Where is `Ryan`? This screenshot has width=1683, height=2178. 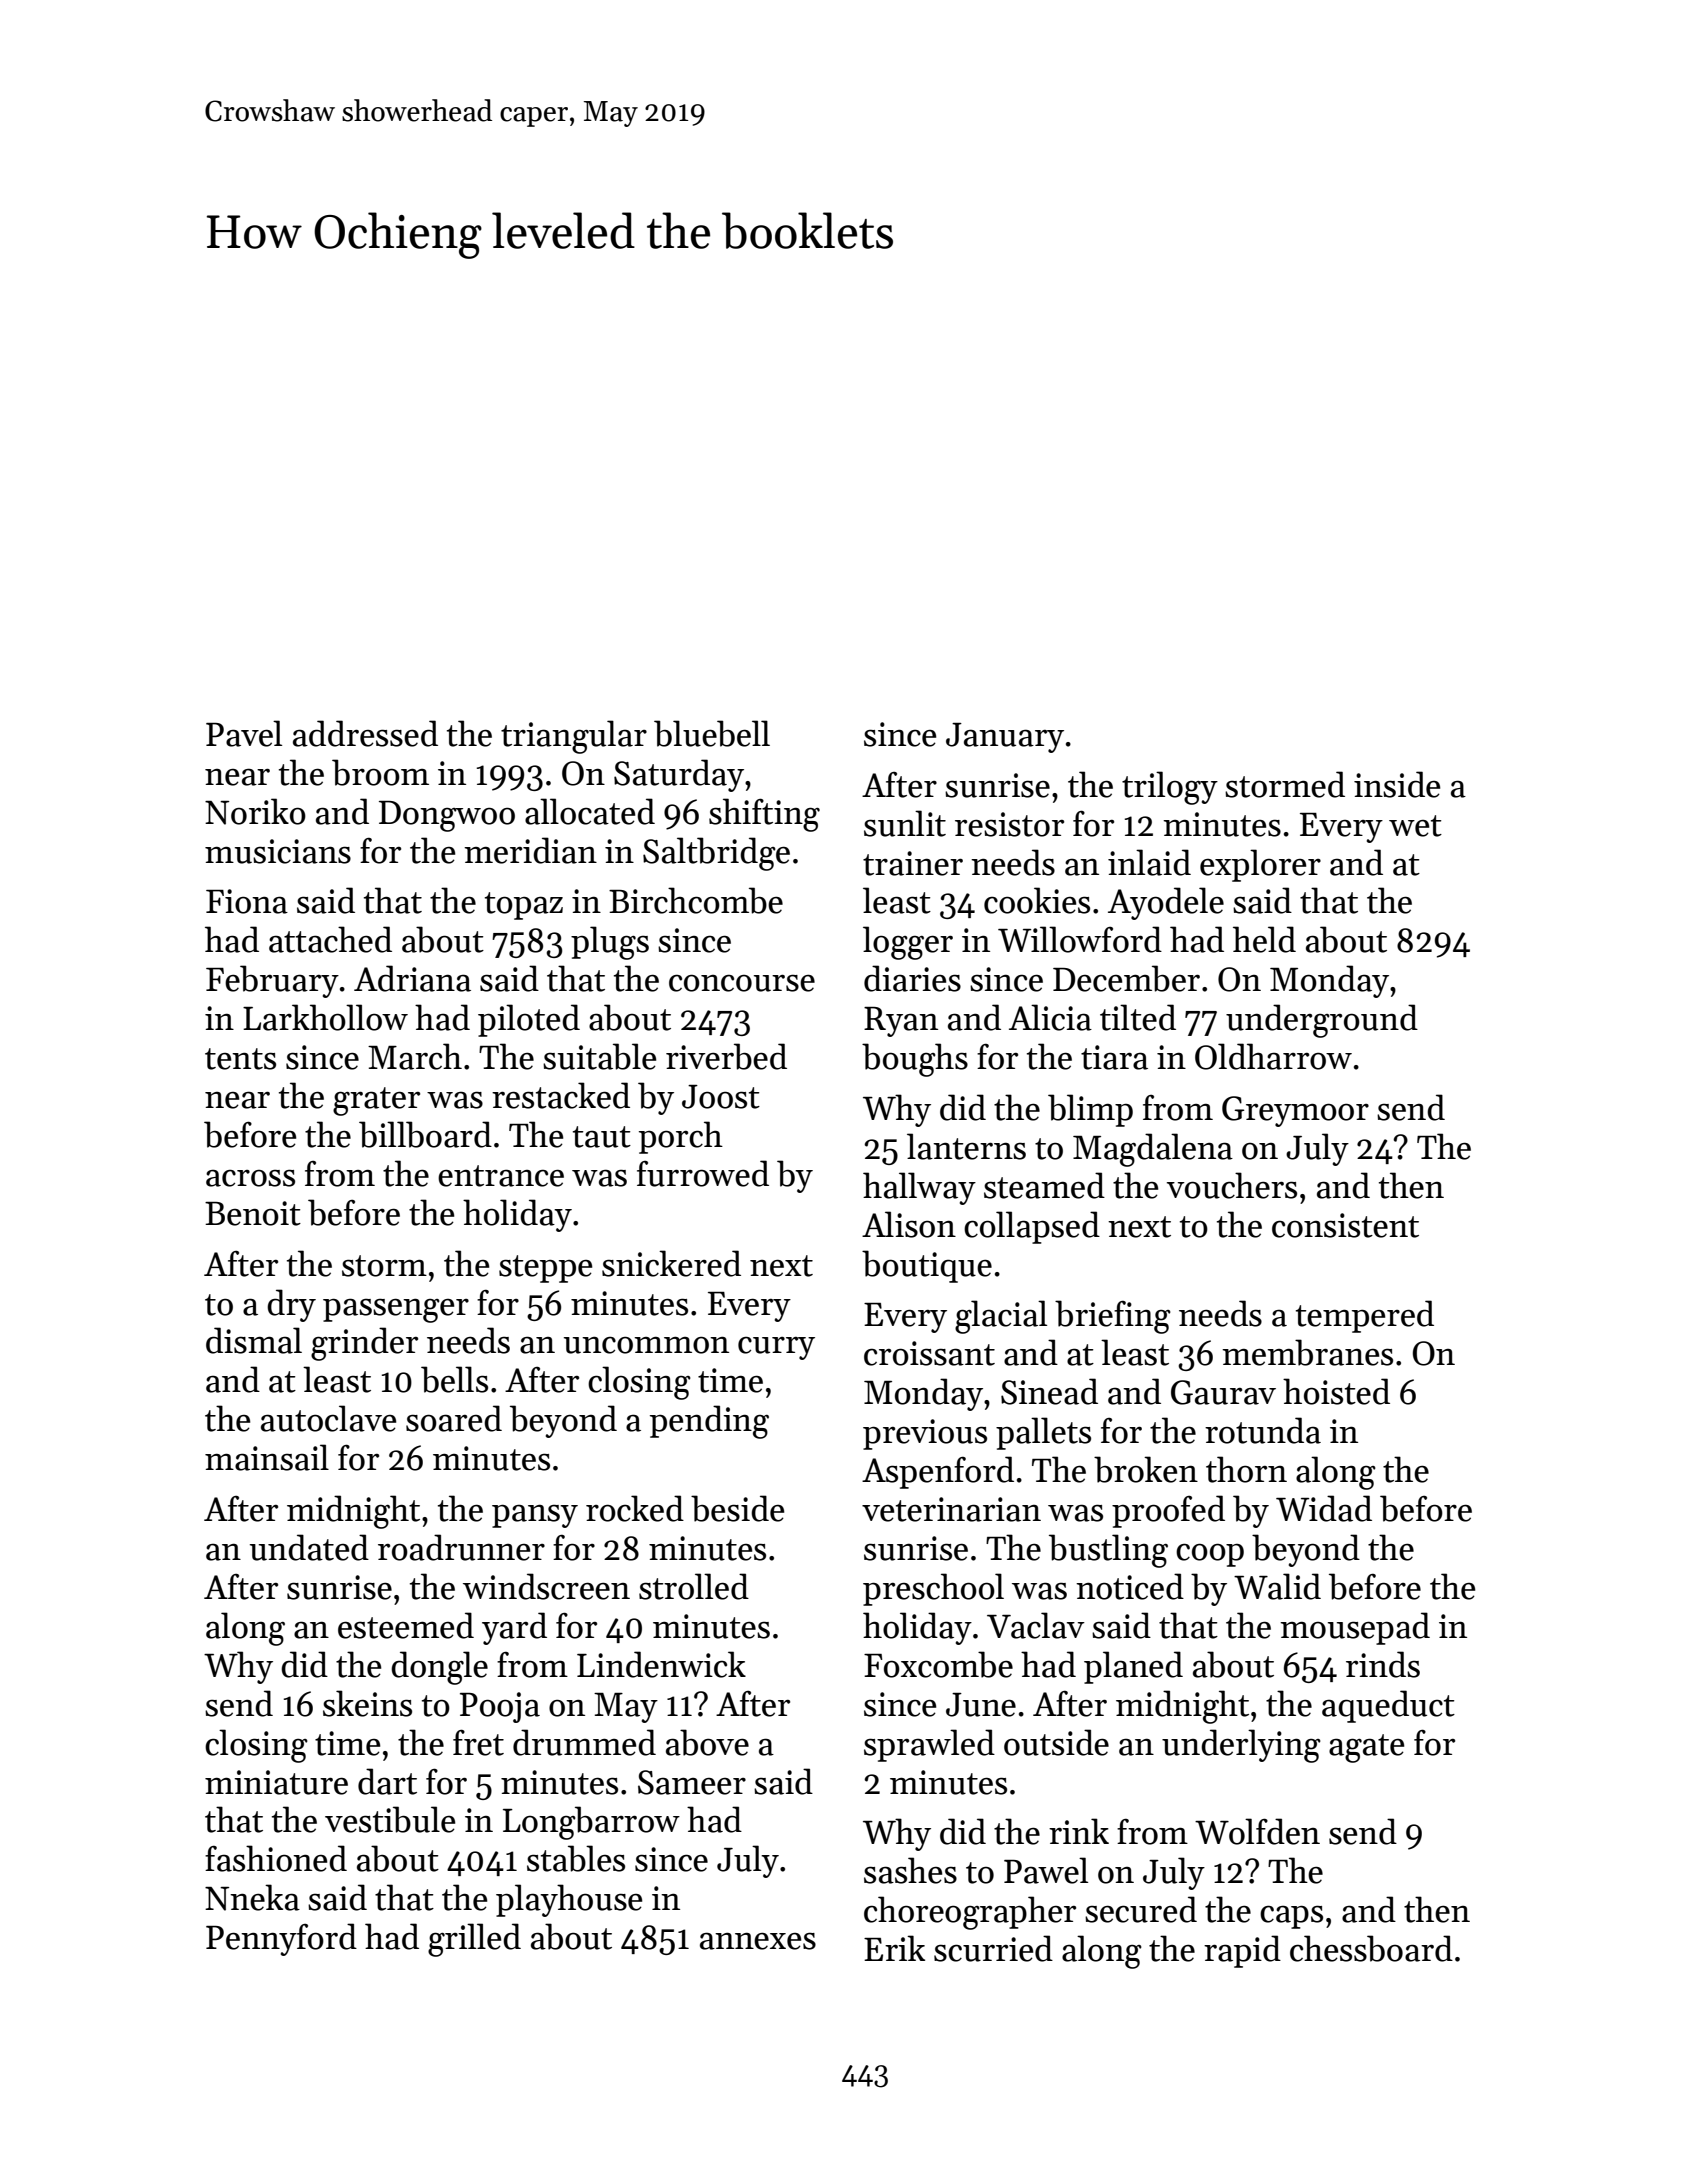 Ryan is located at coordinates (901, 1022).
